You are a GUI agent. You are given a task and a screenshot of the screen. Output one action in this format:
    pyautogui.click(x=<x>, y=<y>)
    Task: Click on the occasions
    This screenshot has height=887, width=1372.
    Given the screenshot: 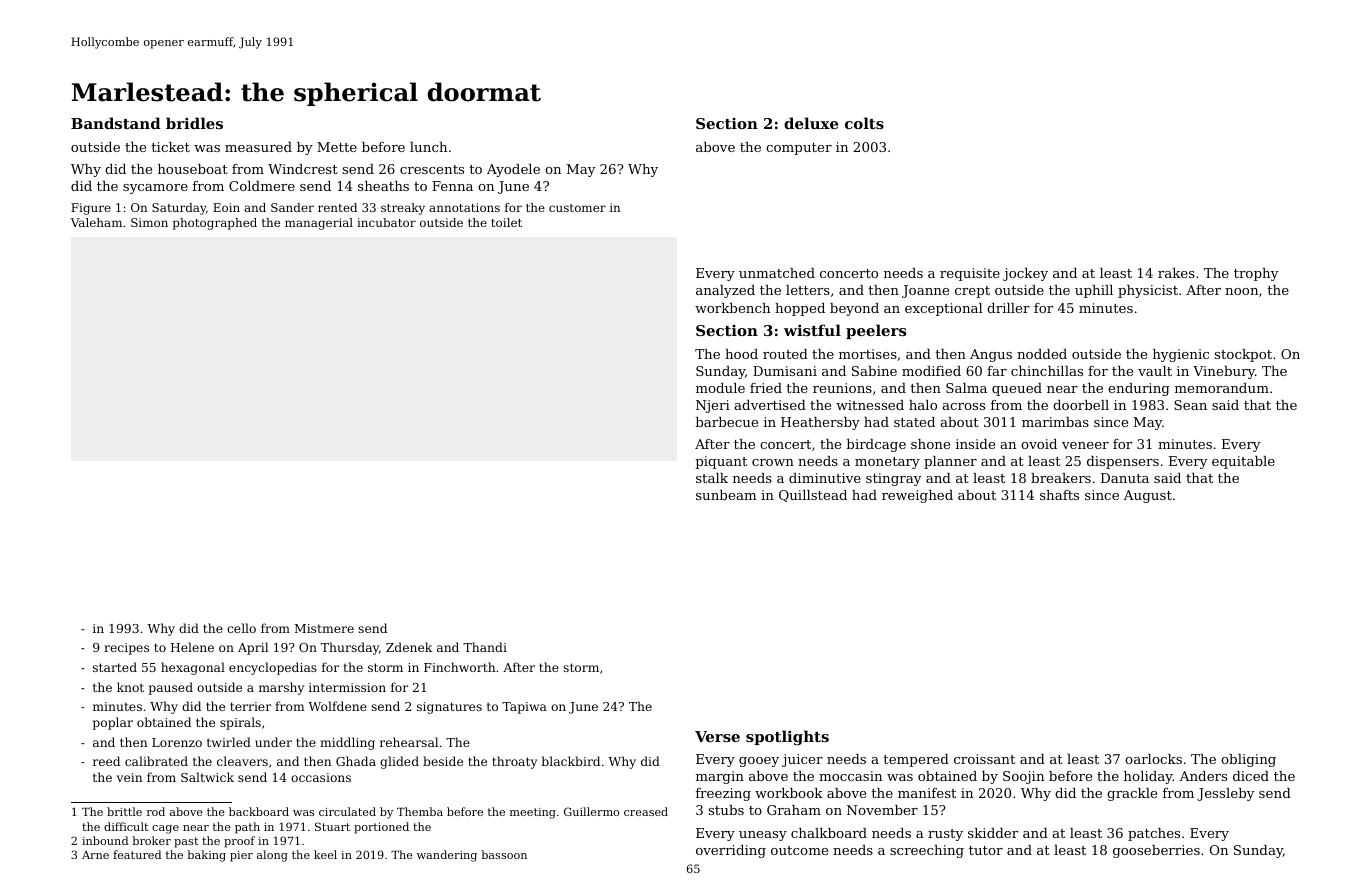 What is the action you would take?
    pyautogui.click(x=321, y=777)
